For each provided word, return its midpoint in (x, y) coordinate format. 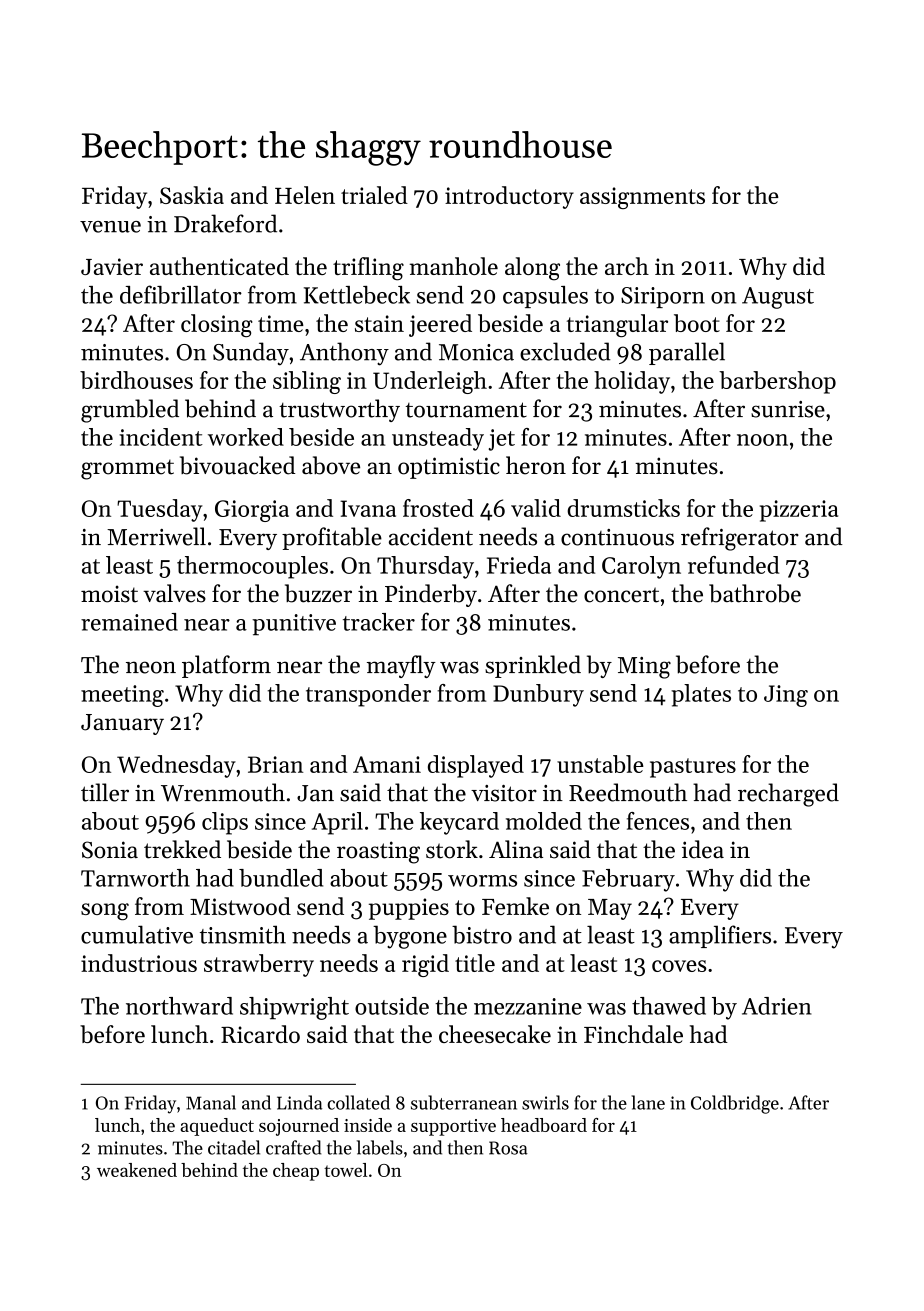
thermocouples (252, 567)
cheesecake (495, 1034)
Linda (299, 1102)
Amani (387, 764)
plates (701, 695)
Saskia (192, 195)
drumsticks (623, 508)
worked (246, 437)
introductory (509, 197)
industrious (139, 963)
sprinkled (533, 666)
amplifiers (720, 936)
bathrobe (755, 593)
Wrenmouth (223, 792)
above (331, 465)
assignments (642, 198)
